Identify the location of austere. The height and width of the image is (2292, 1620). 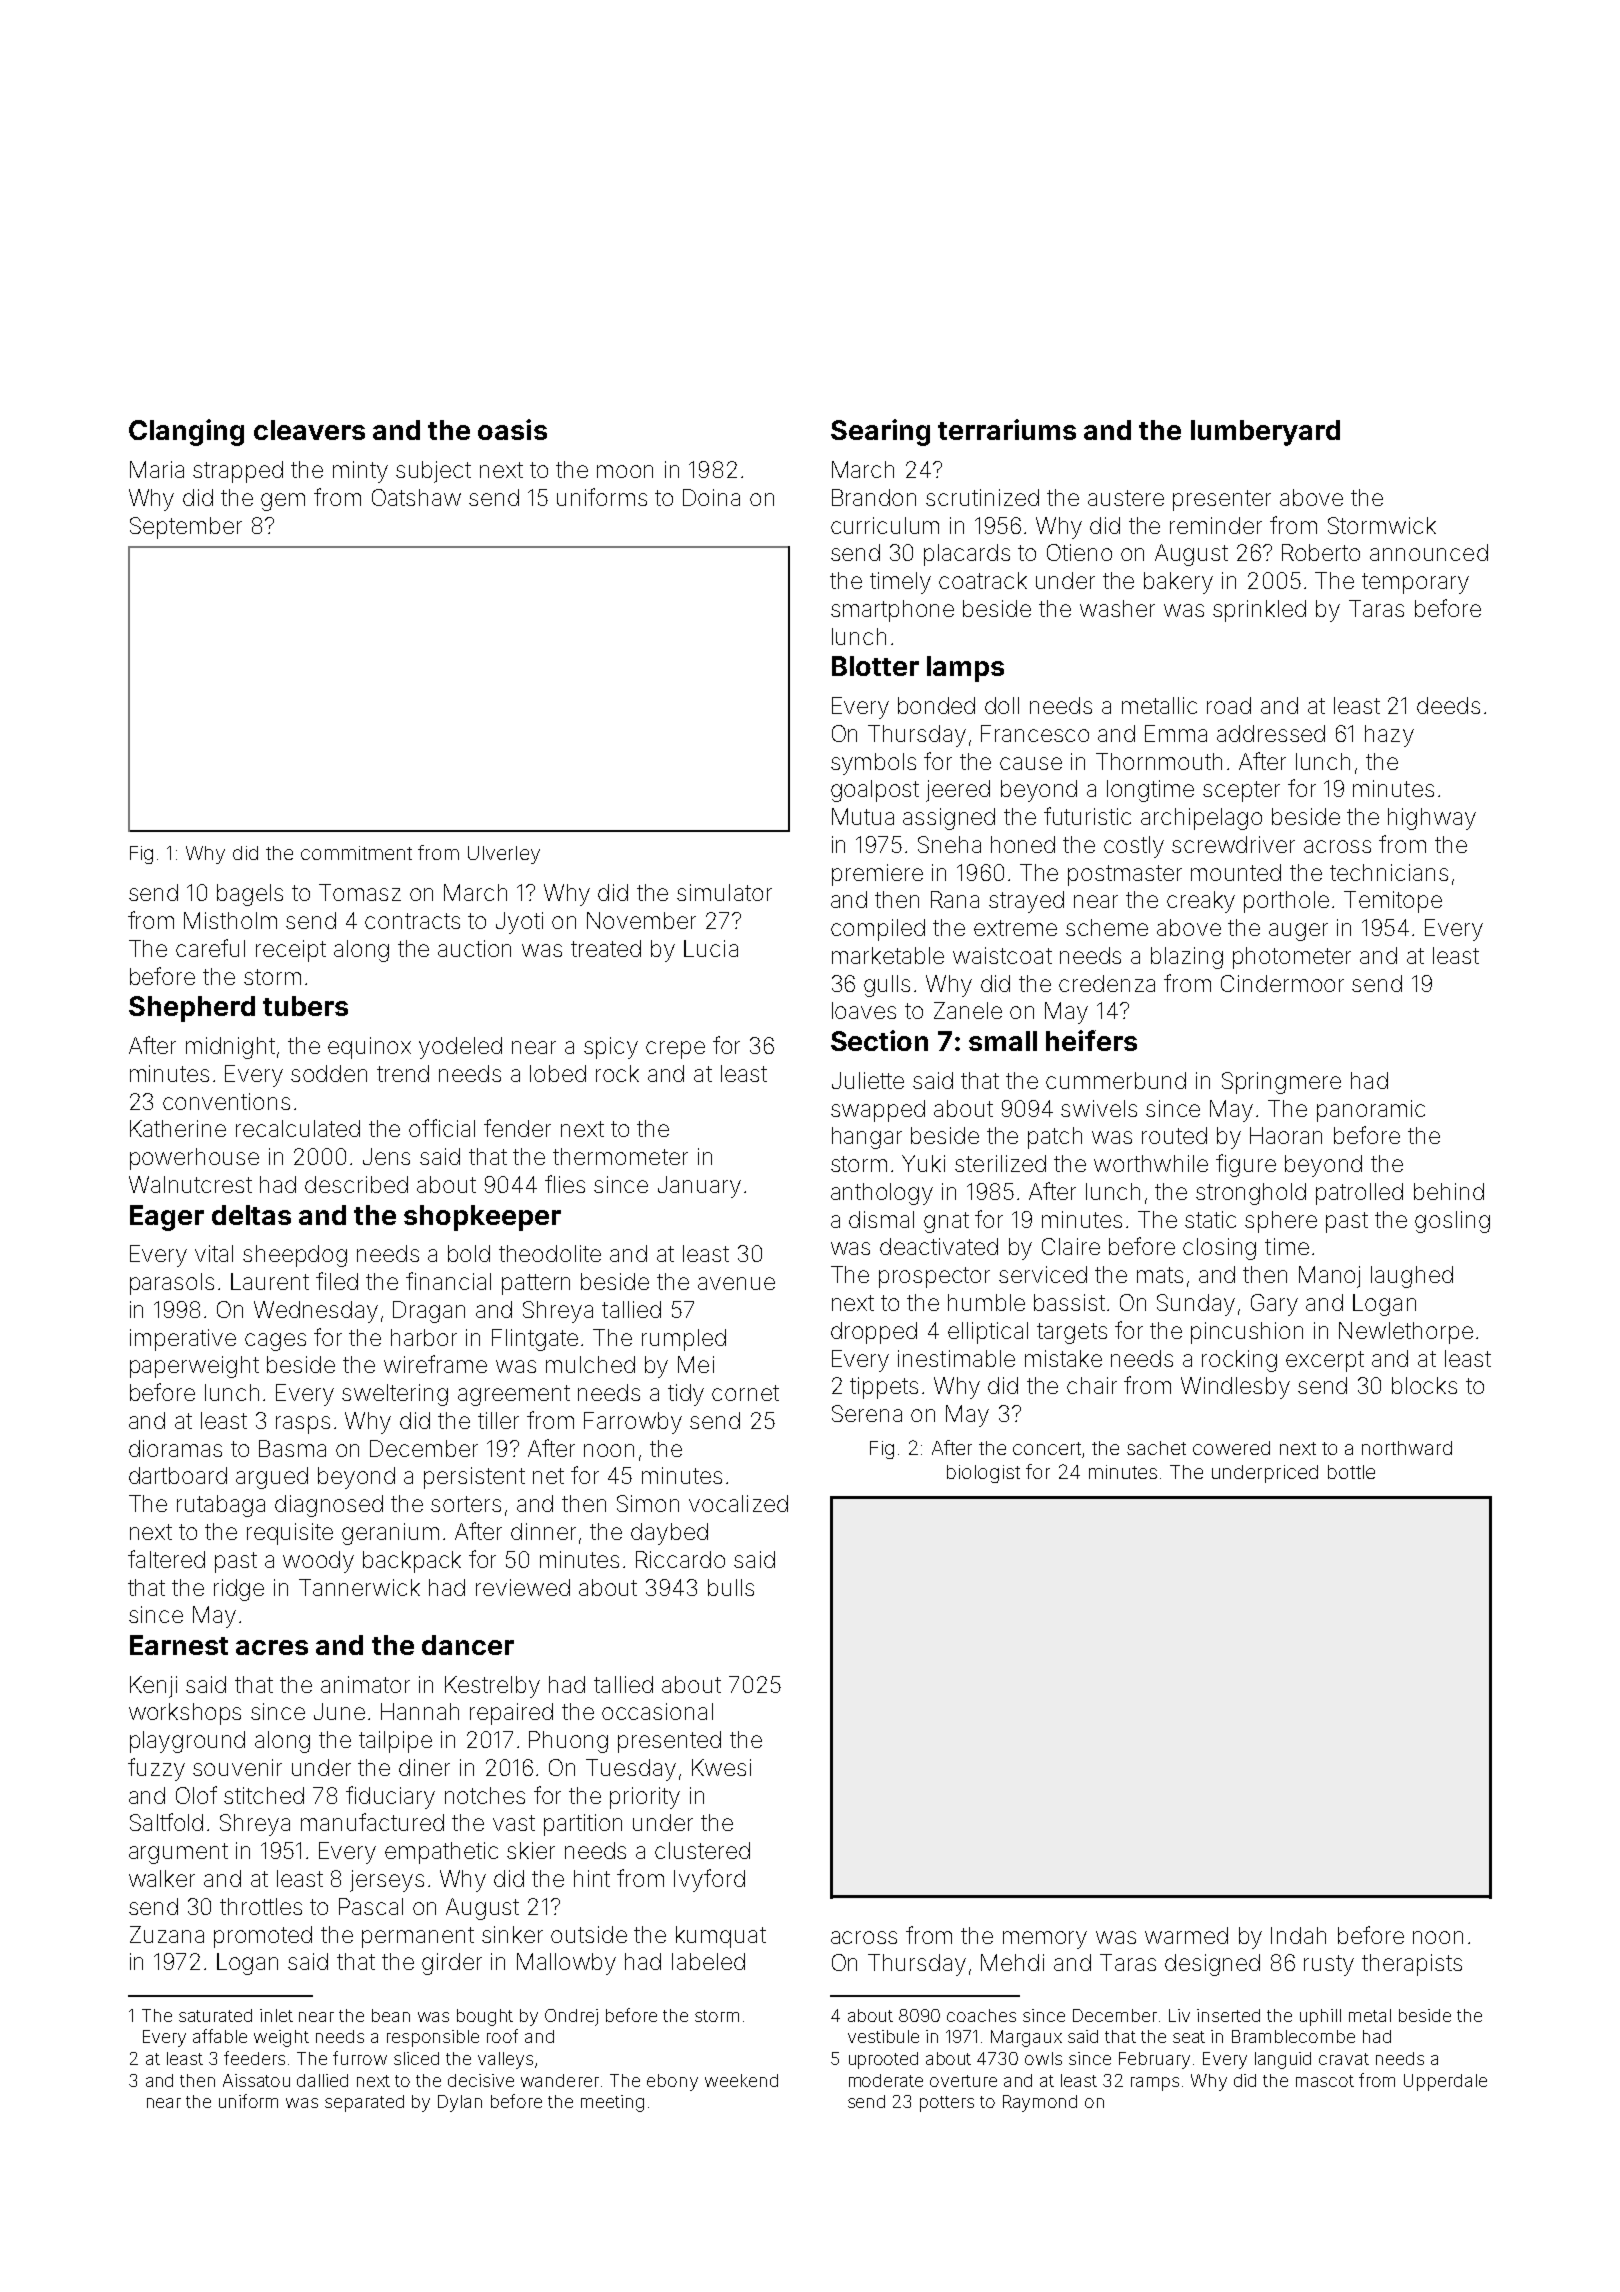
(1126, 498).
